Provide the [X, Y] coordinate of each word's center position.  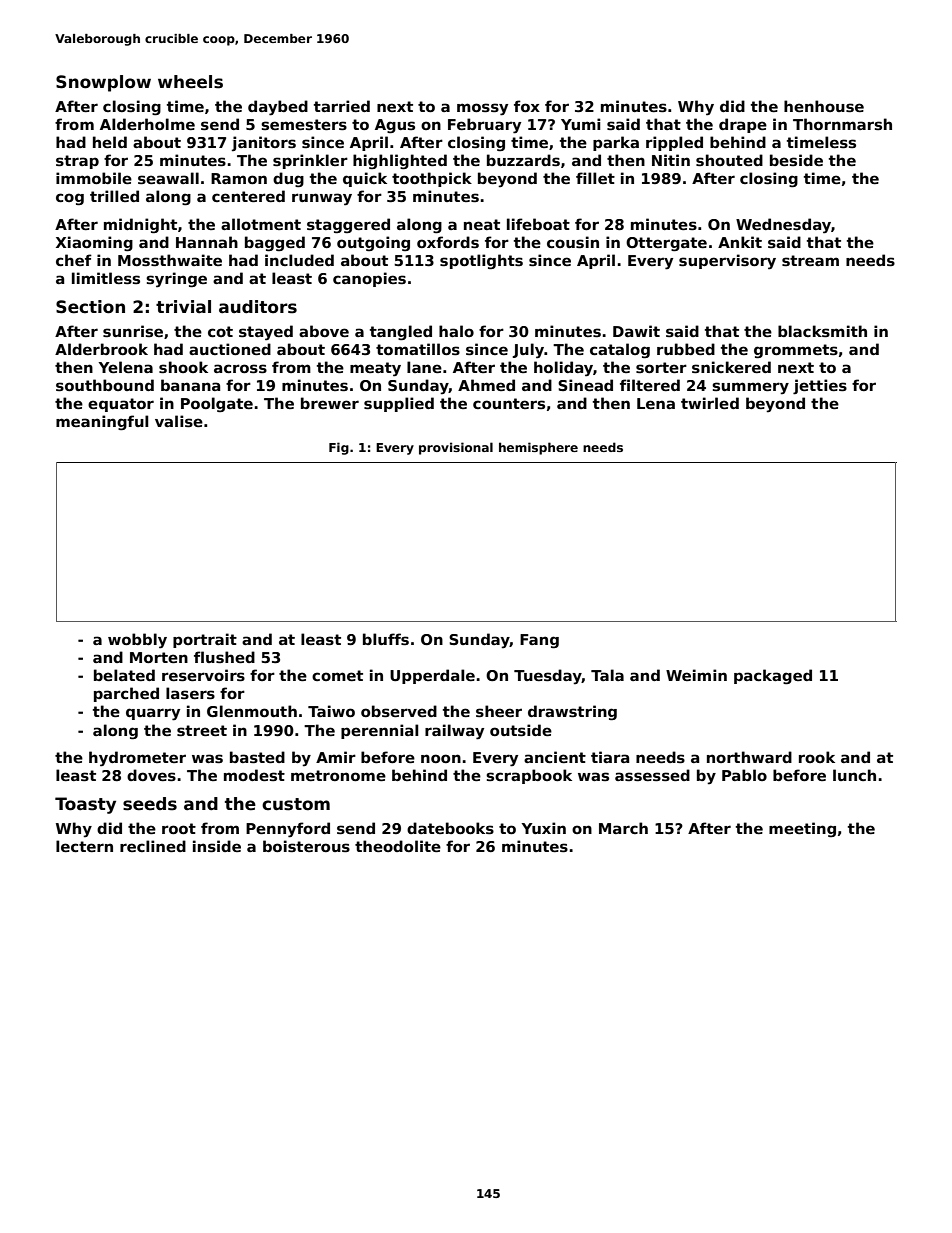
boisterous [306, 846]
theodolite [398, 846]
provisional [456, 448]
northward [749, 757]
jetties [820, 387]
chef [74, 260]
